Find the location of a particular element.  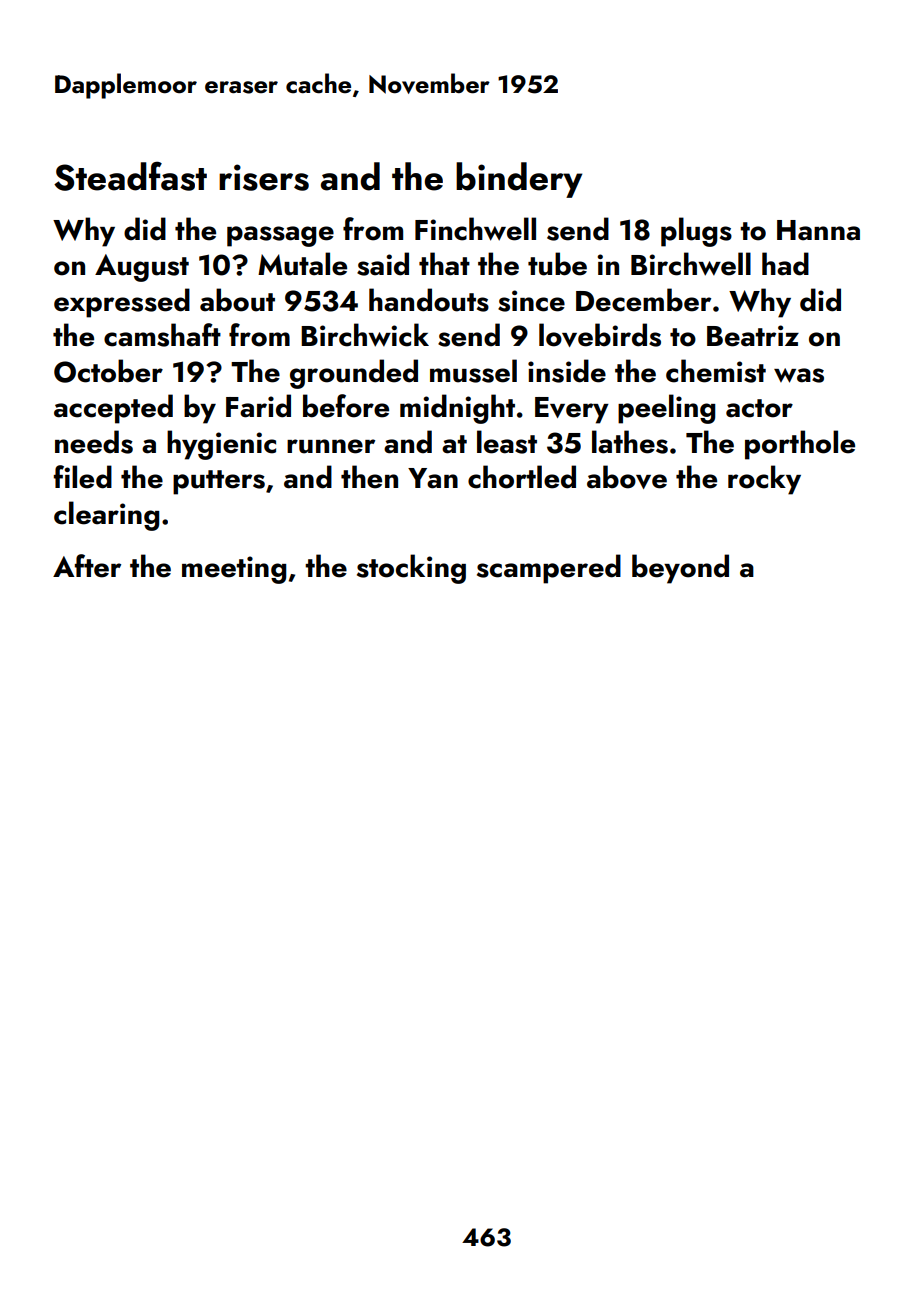

tube is located at coordinates (557, 264).
